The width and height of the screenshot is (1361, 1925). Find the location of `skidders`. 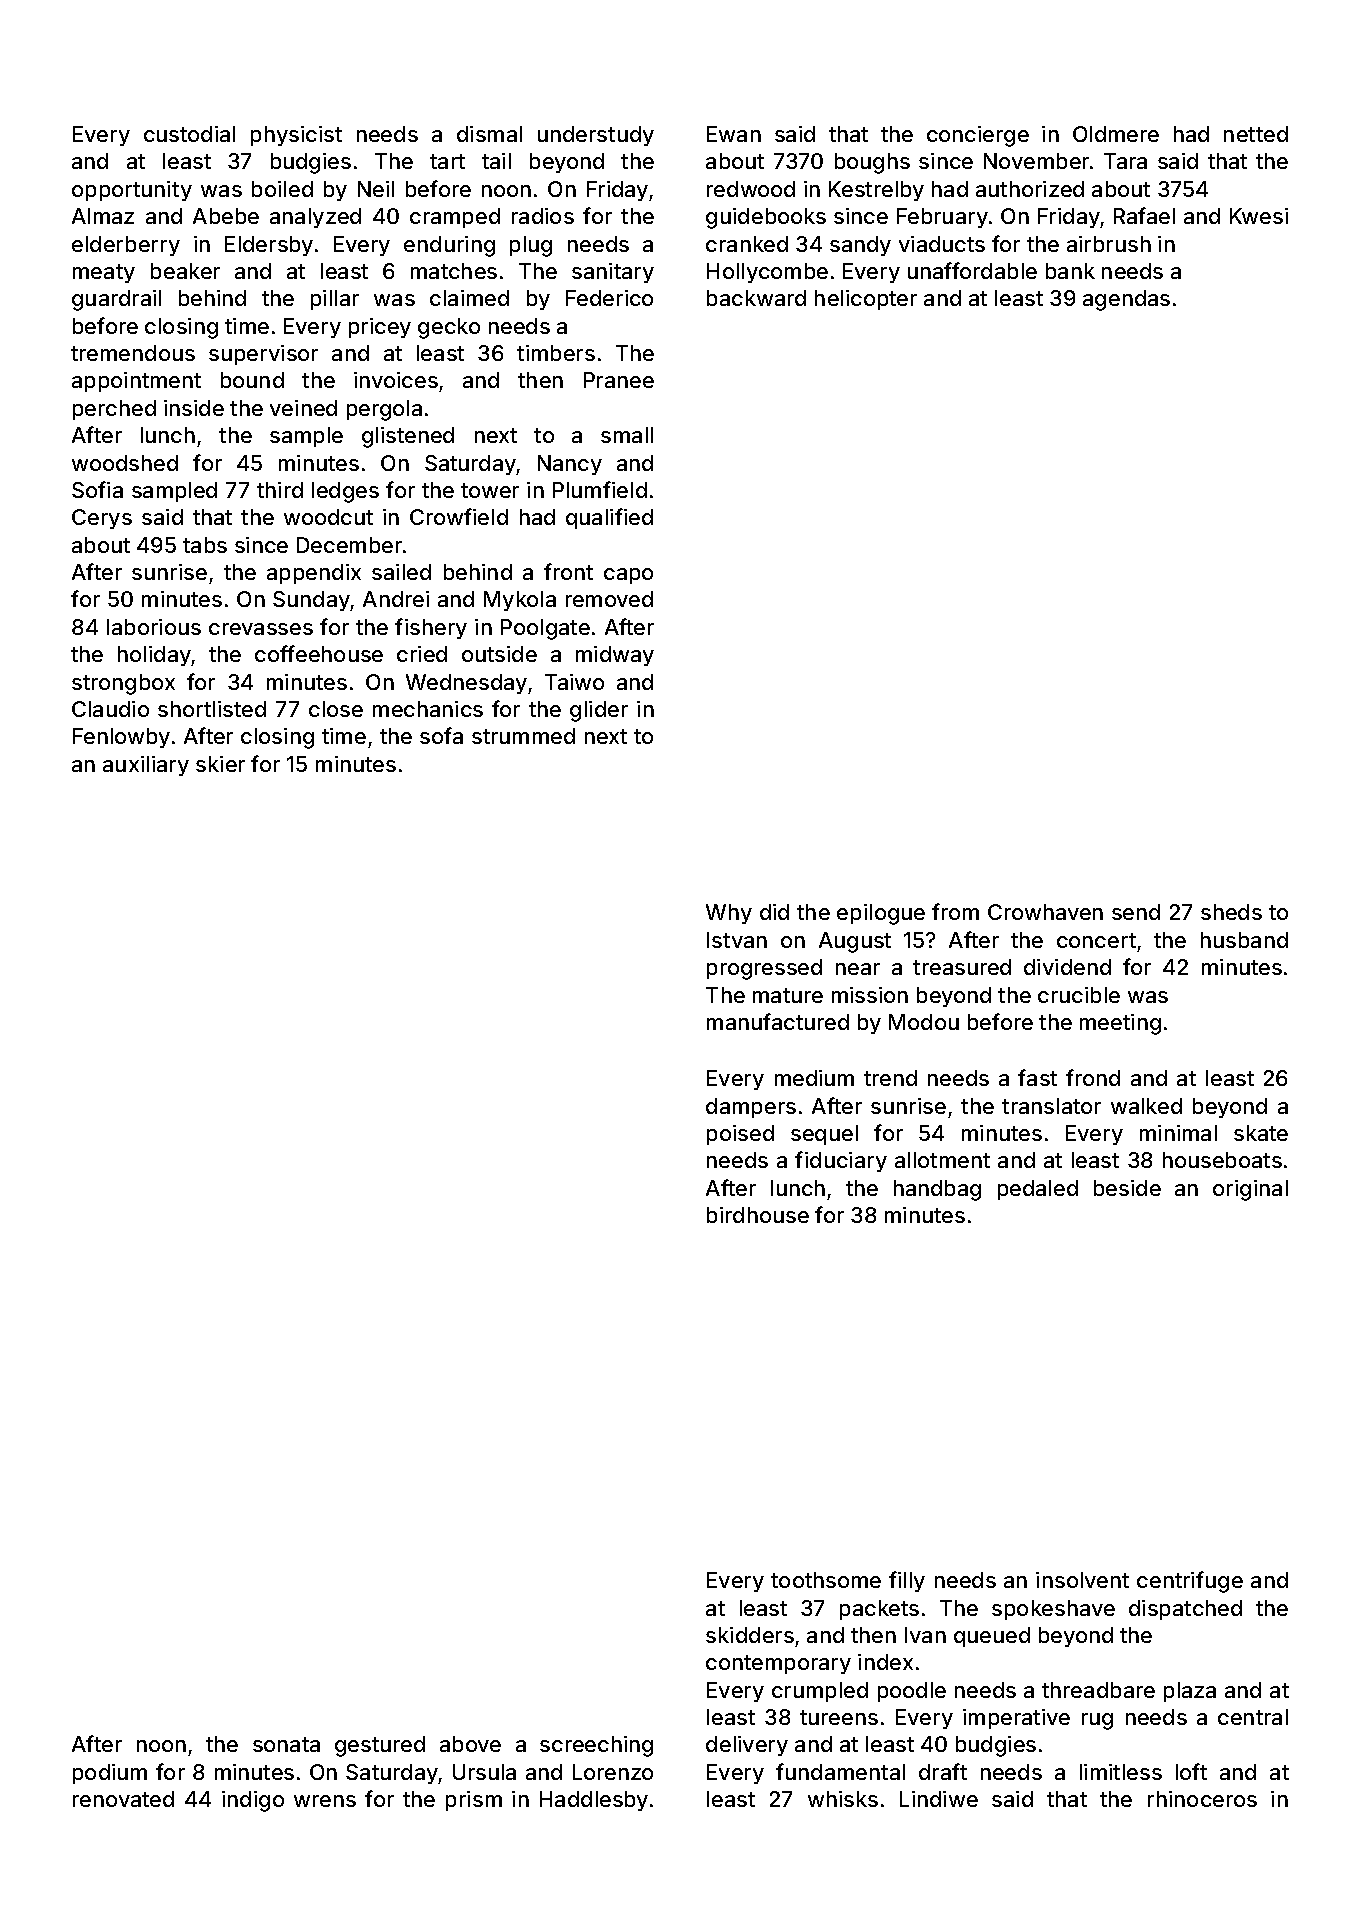

skidders is located at coordinates (750, 1635).
